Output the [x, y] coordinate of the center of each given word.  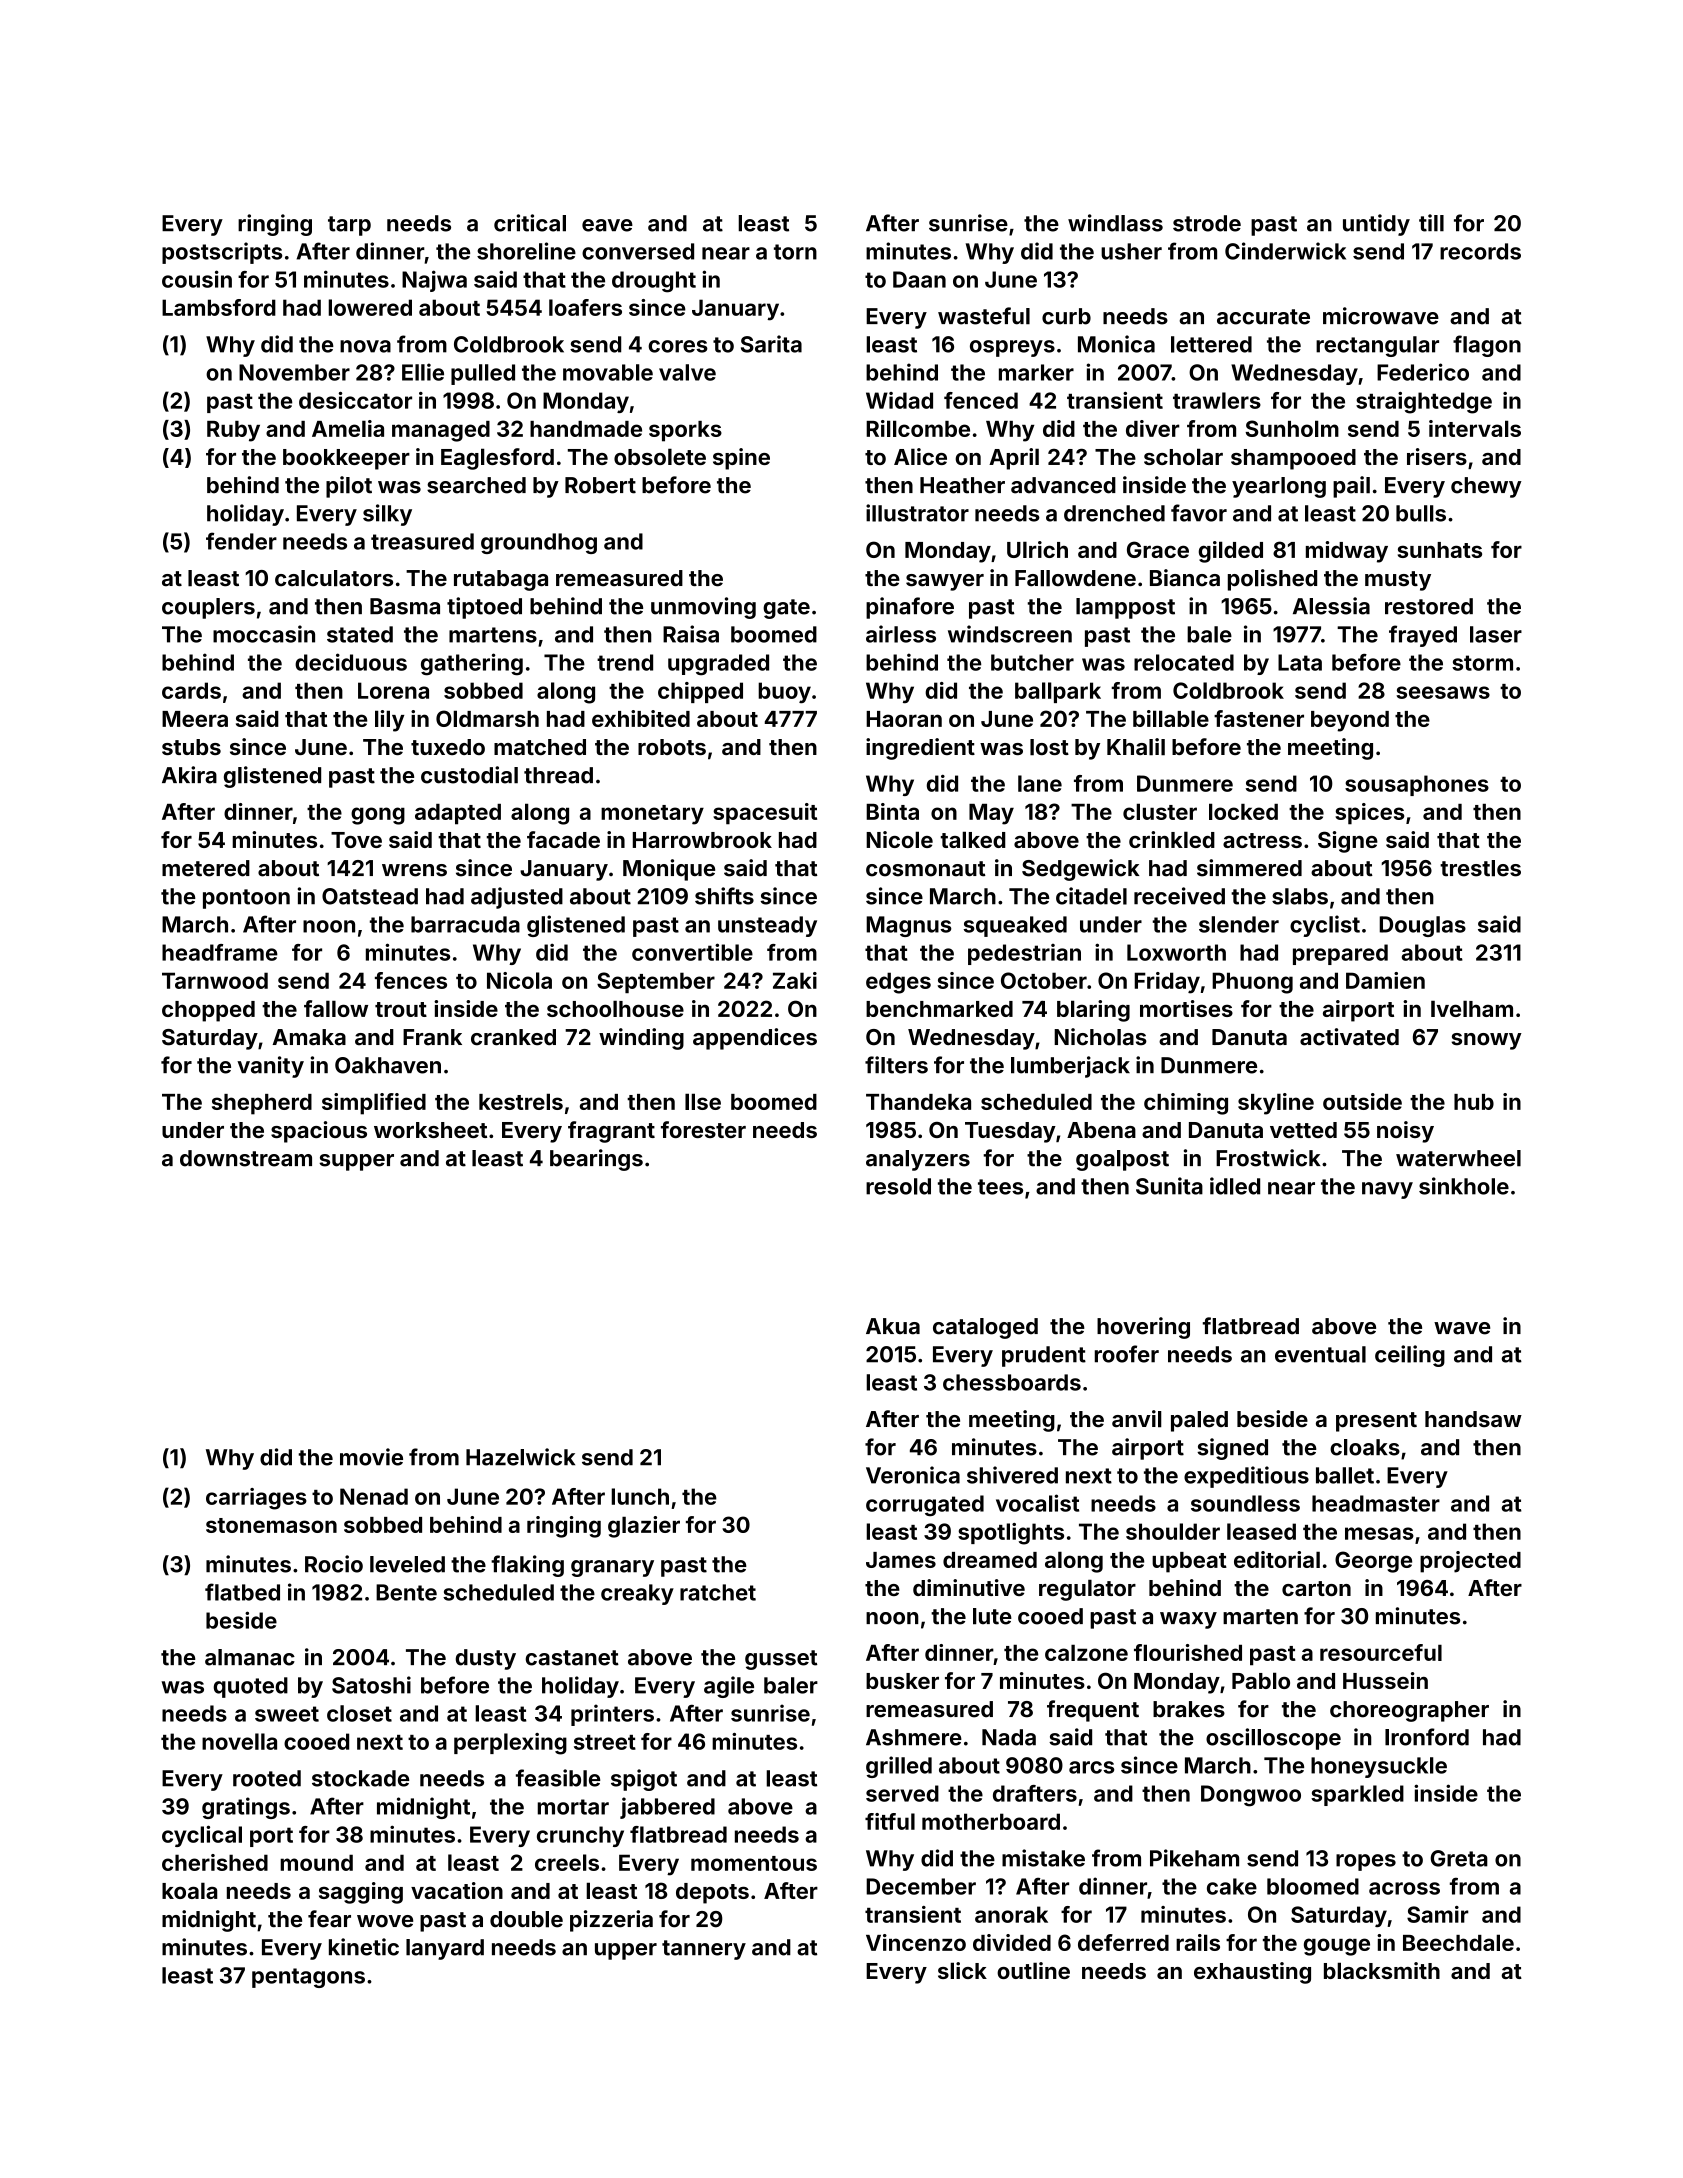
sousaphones [1417, 785]
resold [898, 1186]
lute [992, 1616]
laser [1496, 634]
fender [241, 541]
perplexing [510, 1744]
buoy [784, 693]
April [1014, 459]
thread [558, 775]
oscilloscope [1273, 1739]
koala [189, 1890]
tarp [349, 226]
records [1480, 251]
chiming [1186, 1104]
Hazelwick [520, 1457]
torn [795, 252]
